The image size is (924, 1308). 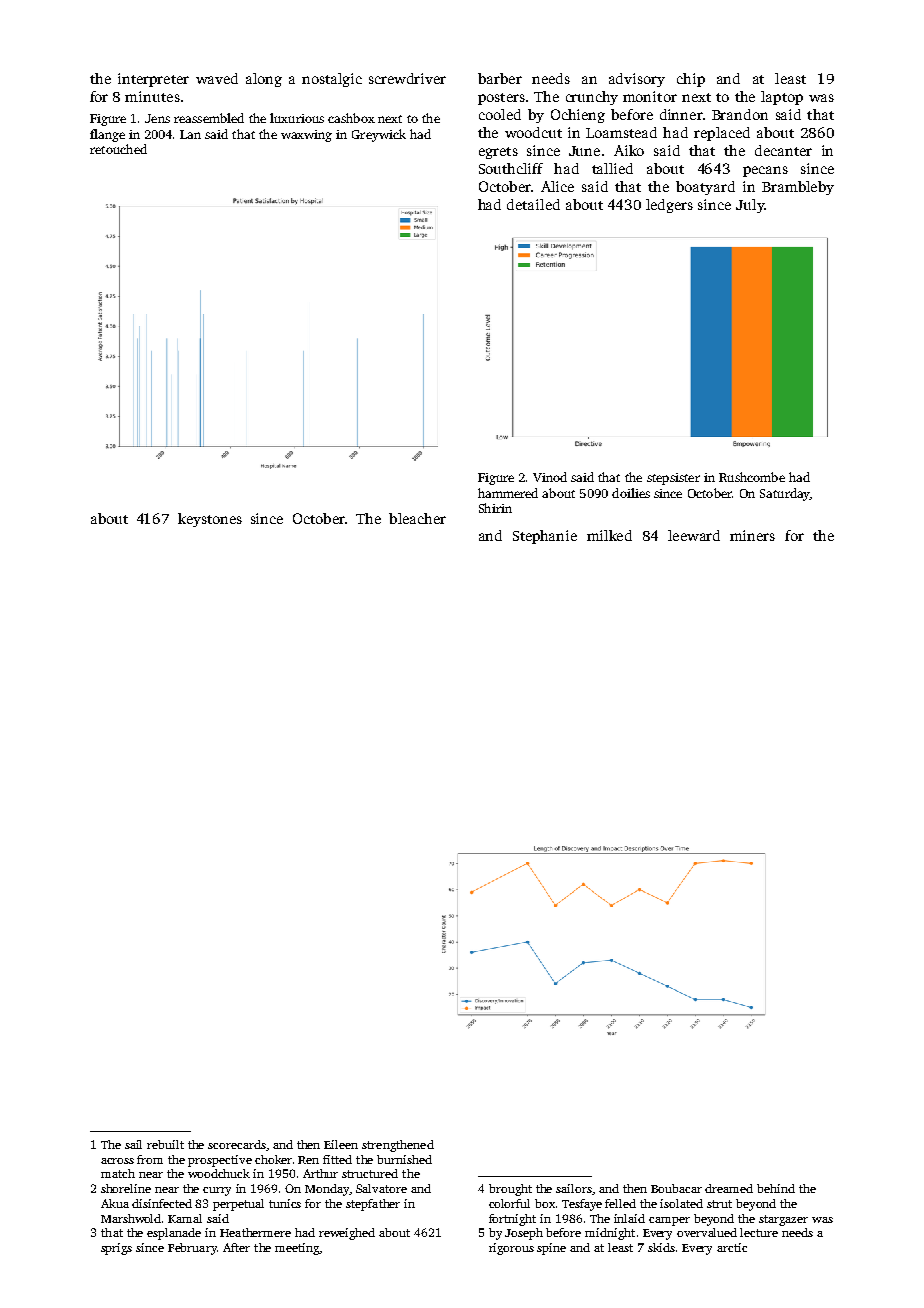 I want to click on Eileen, so click(x=341, y=1144).
